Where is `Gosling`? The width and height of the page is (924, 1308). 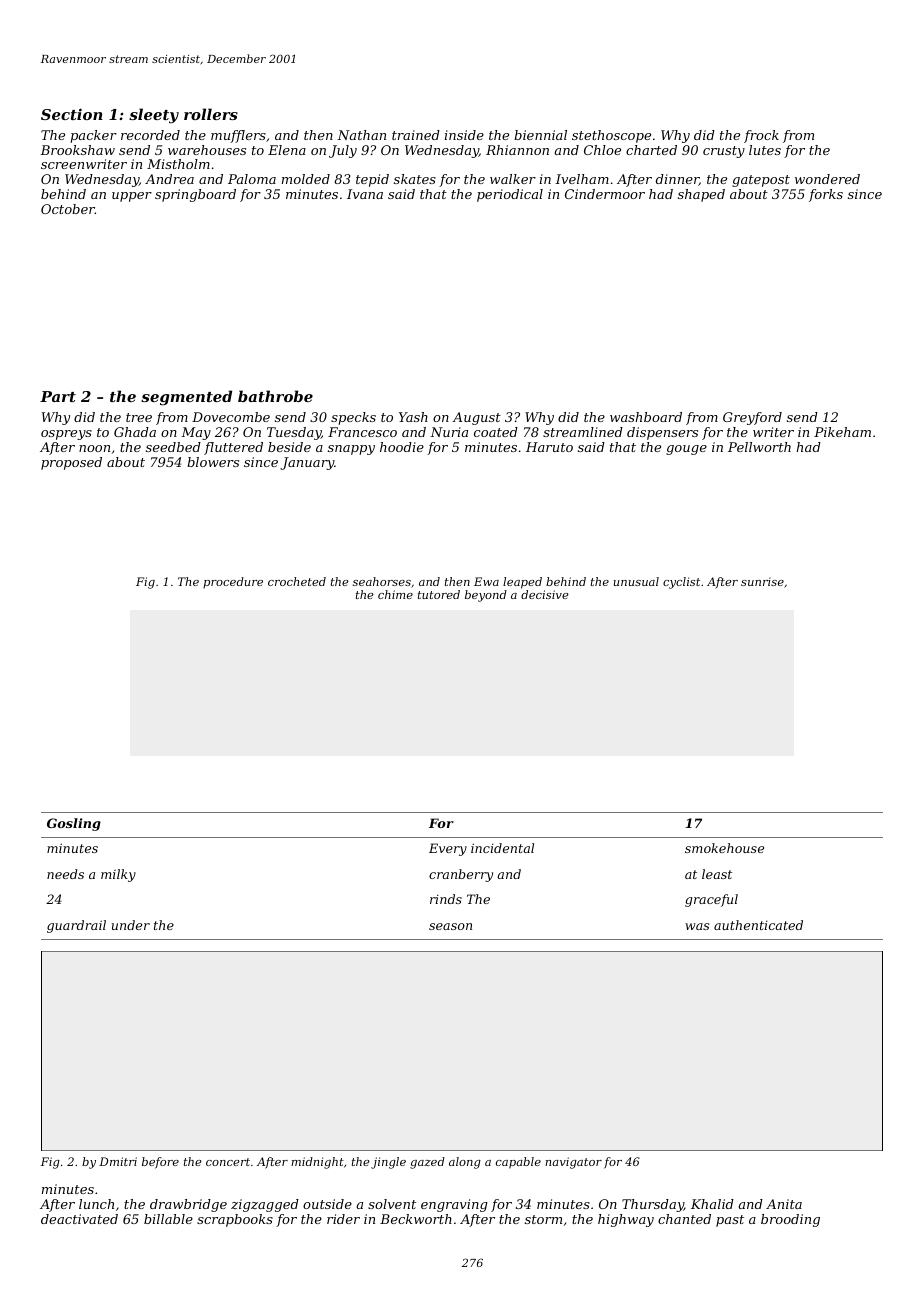 Gosling is located at coordinates (74, 824).
